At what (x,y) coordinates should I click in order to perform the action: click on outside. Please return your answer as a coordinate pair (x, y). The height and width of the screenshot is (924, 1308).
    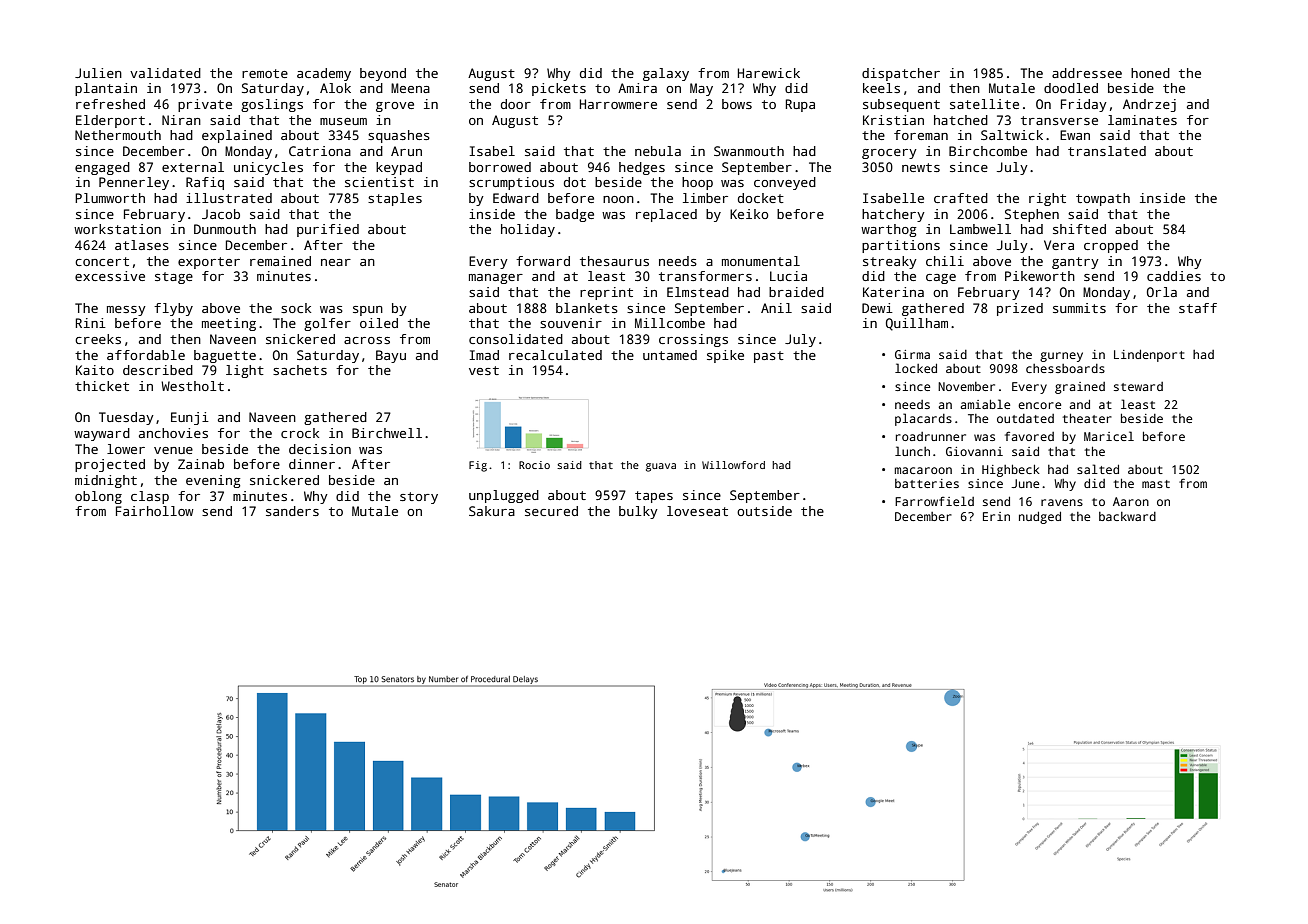
    Looking at the image, I should click on (764, 511).
